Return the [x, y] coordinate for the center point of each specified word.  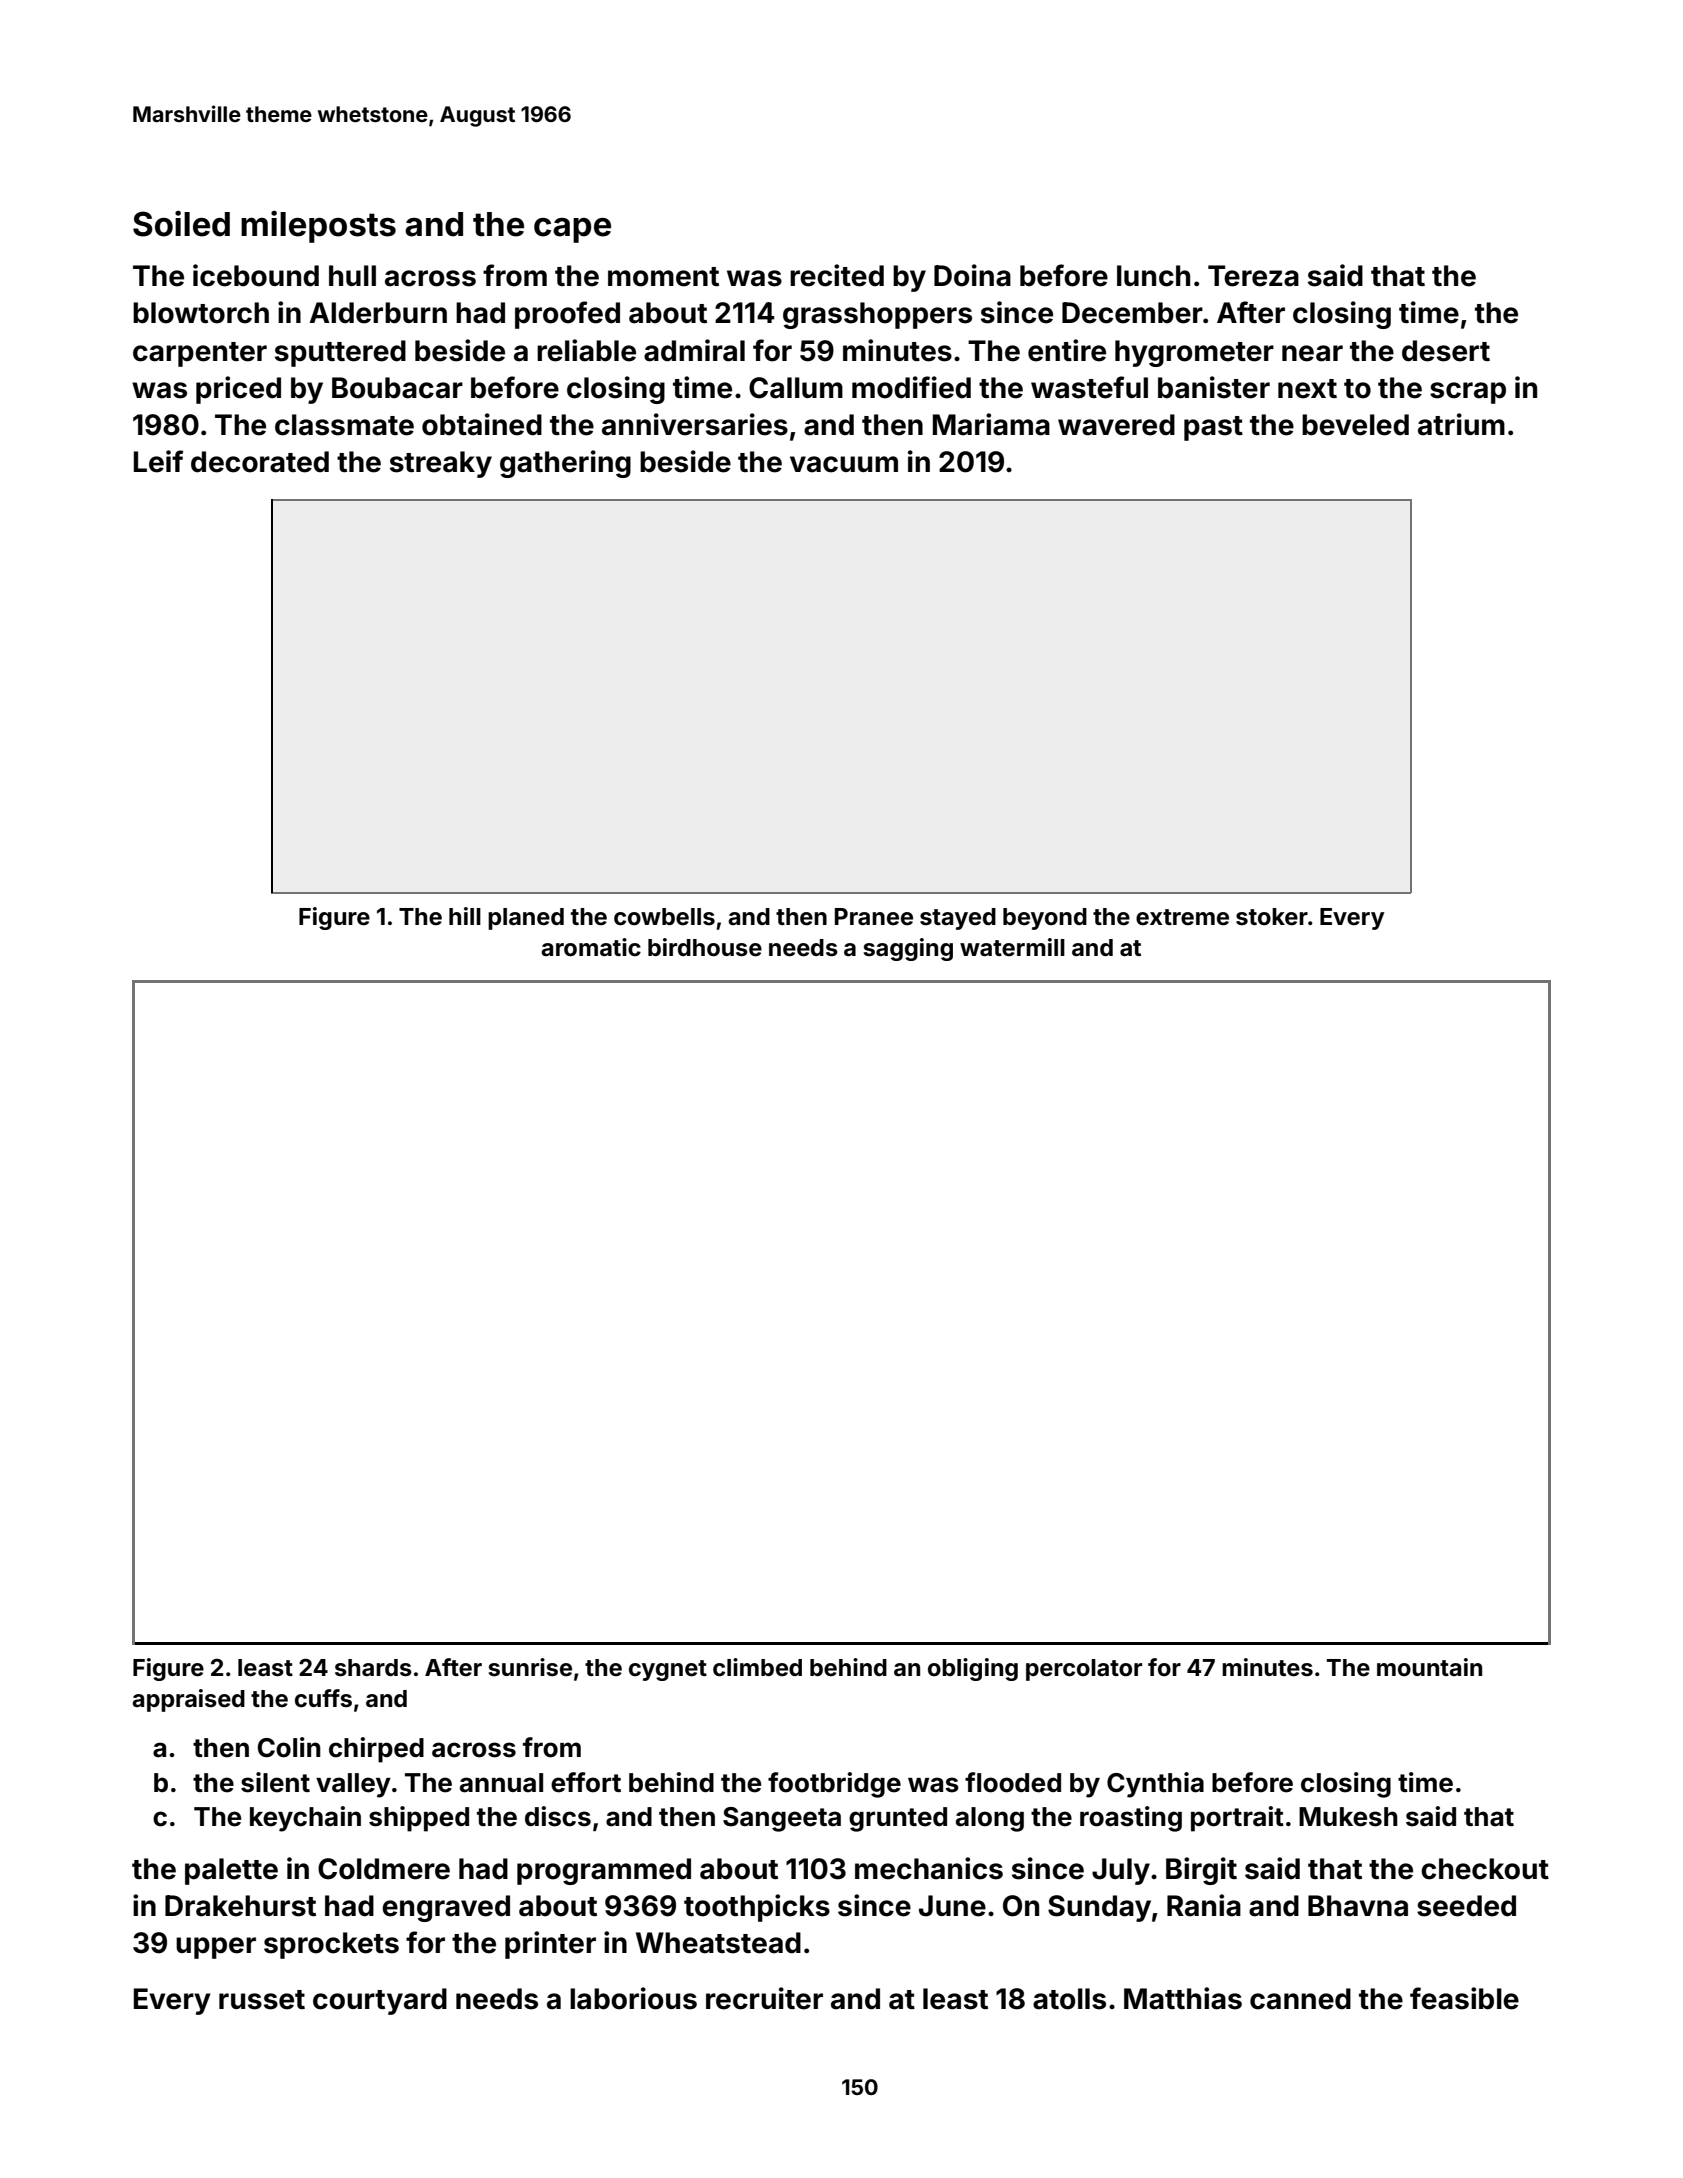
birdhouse [705, 947]
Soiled [181, 223]
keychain [305, 1819]
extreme [1182, 917]
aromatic [591, 947]
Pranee [874, 917]
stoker [1272, 917]
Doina [972, 275]
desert [1446, 351]
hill [465, 916]
